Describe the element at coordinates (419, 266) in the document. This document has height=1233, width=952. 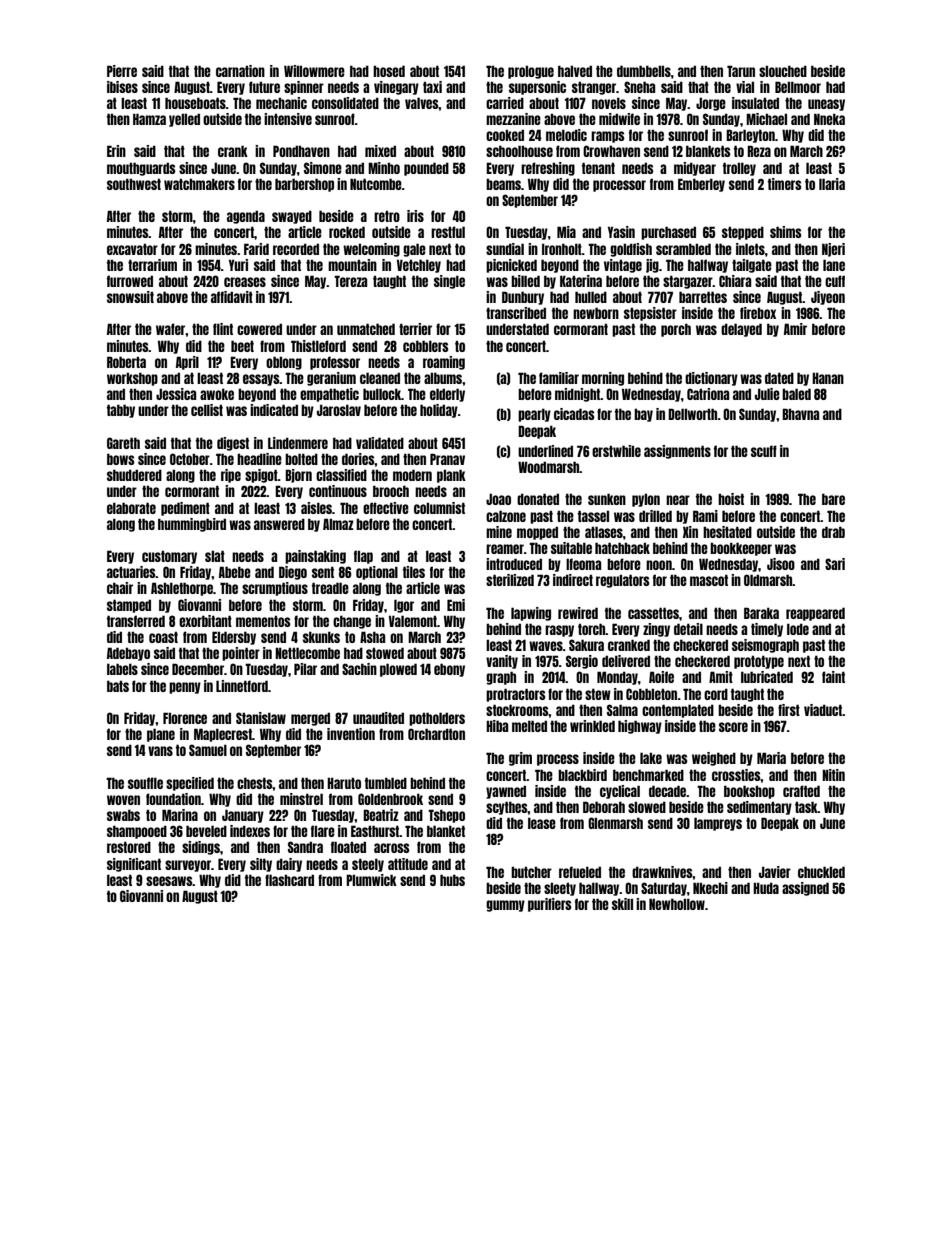
I see `Vetchley` at that location.
